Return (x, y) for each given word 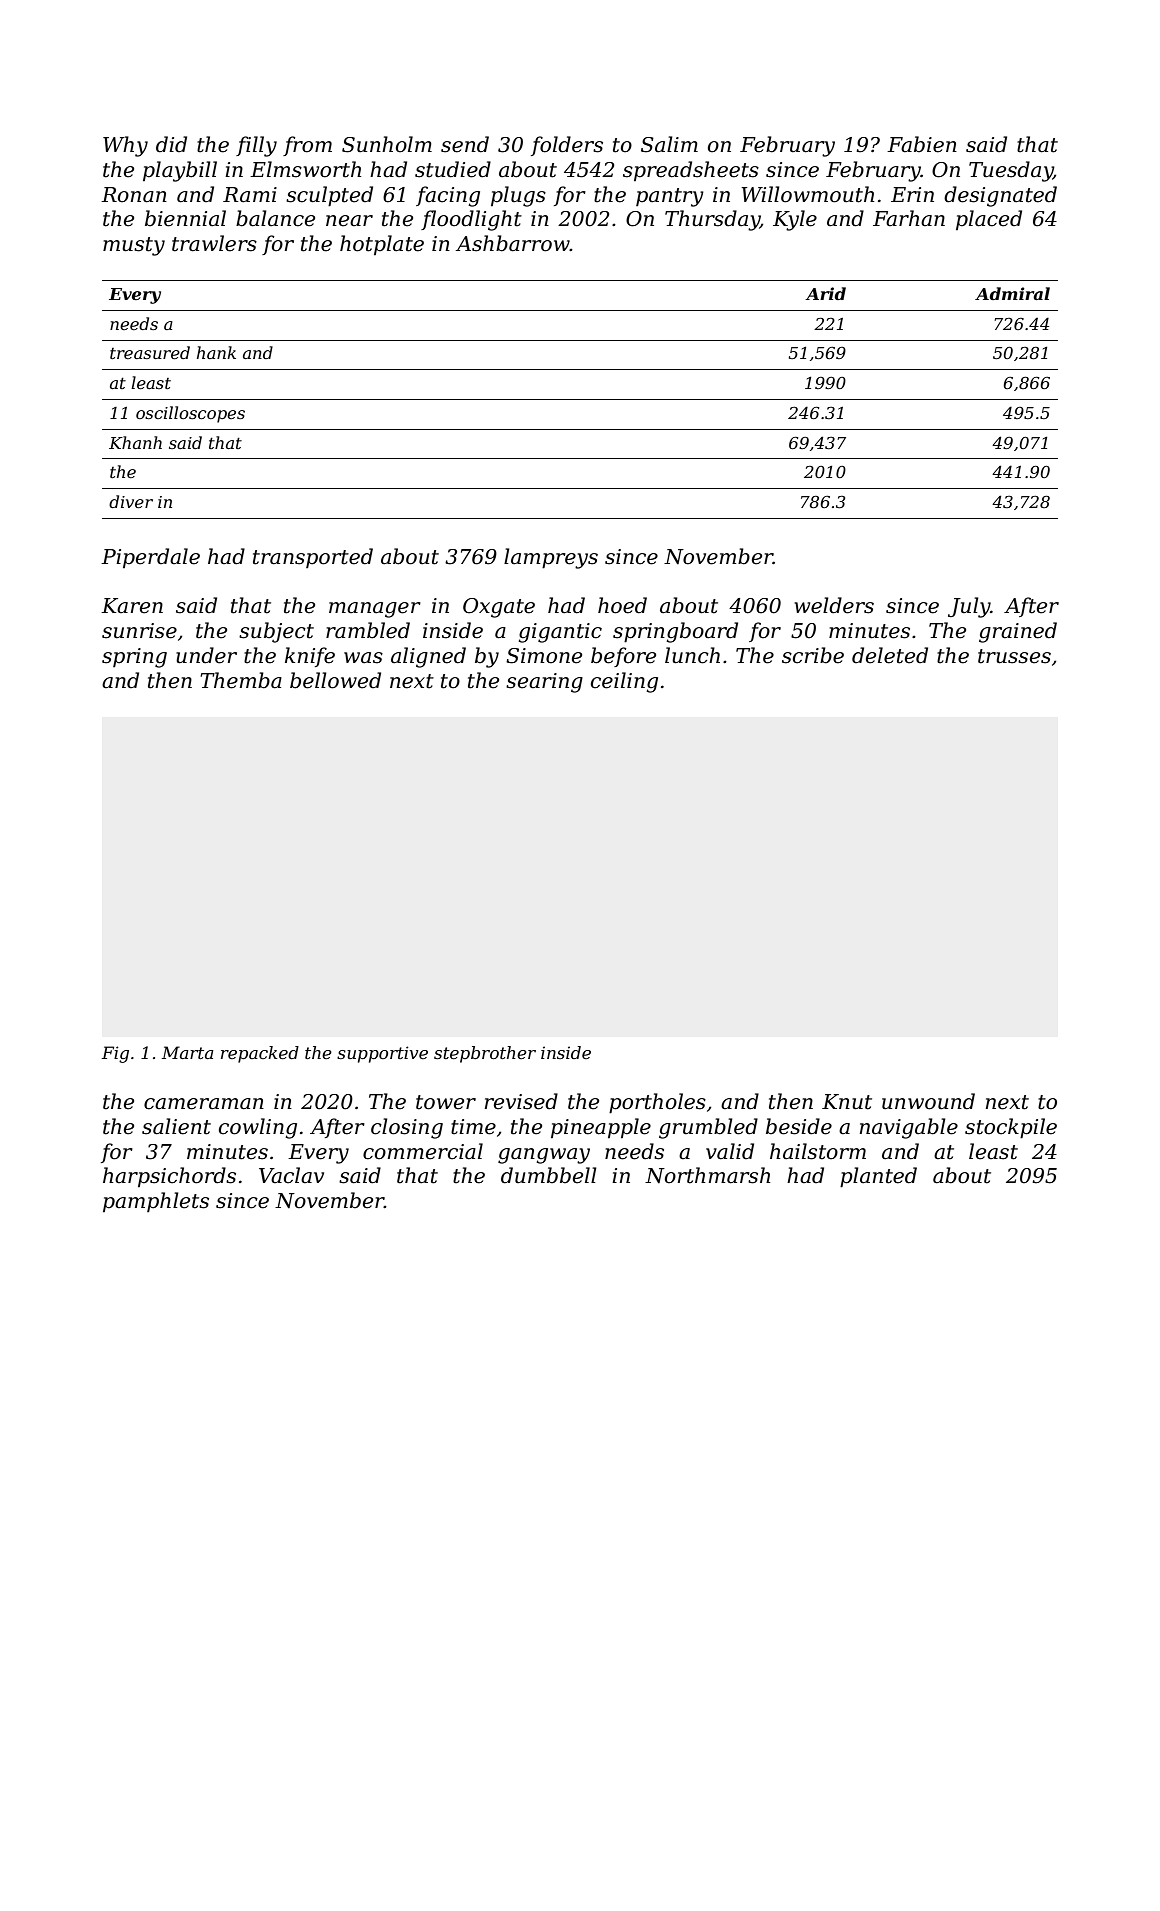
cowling (258, 1128)
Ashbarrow (513, 243)
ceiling (624, 682)
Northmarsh (707, 1175)
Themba (241, 680)
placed (989, 220)
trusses (1014, 656)
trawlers (214, 243)
